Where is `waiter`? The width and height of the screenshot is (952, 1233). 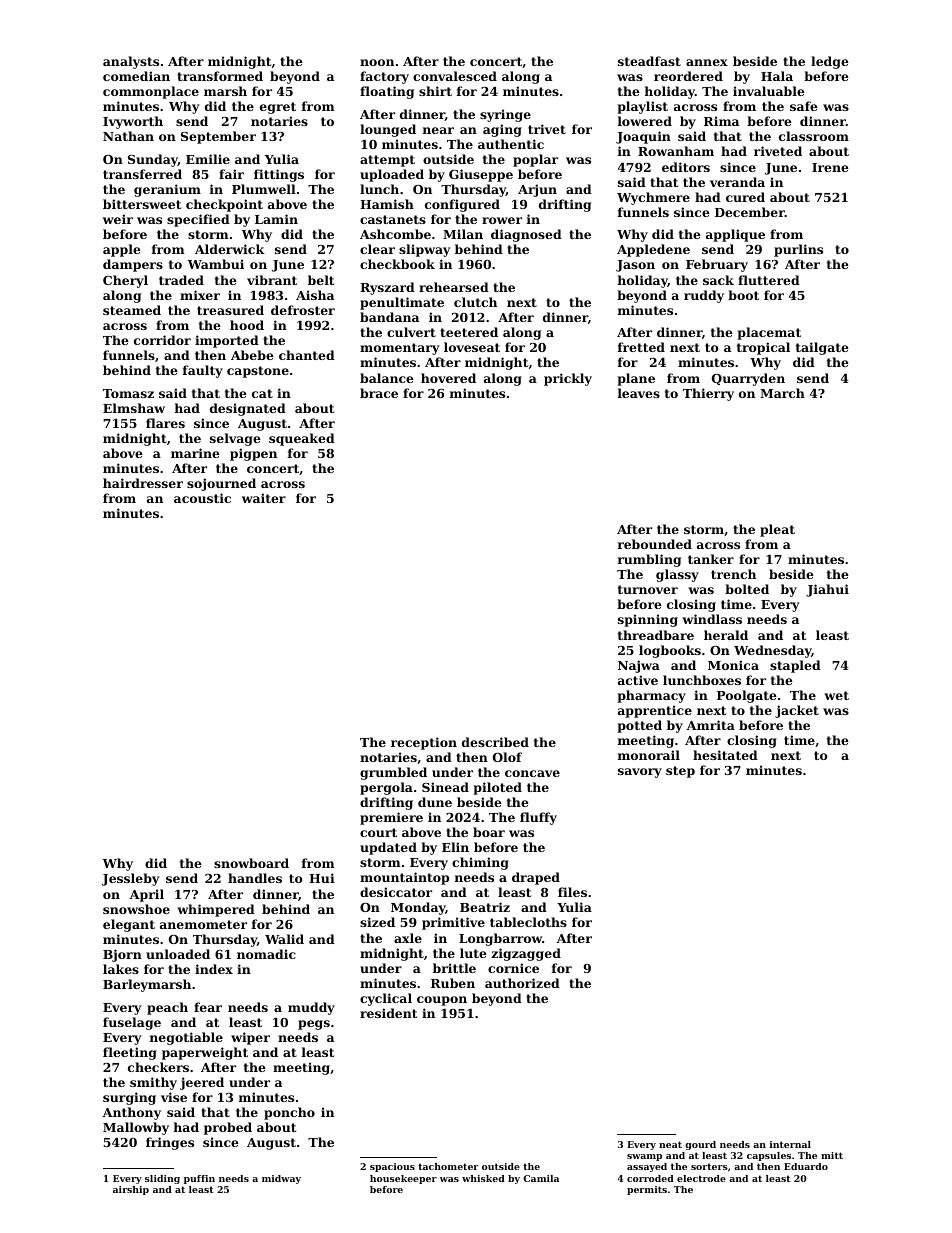 waiter is located at coordinates (264, 498).
